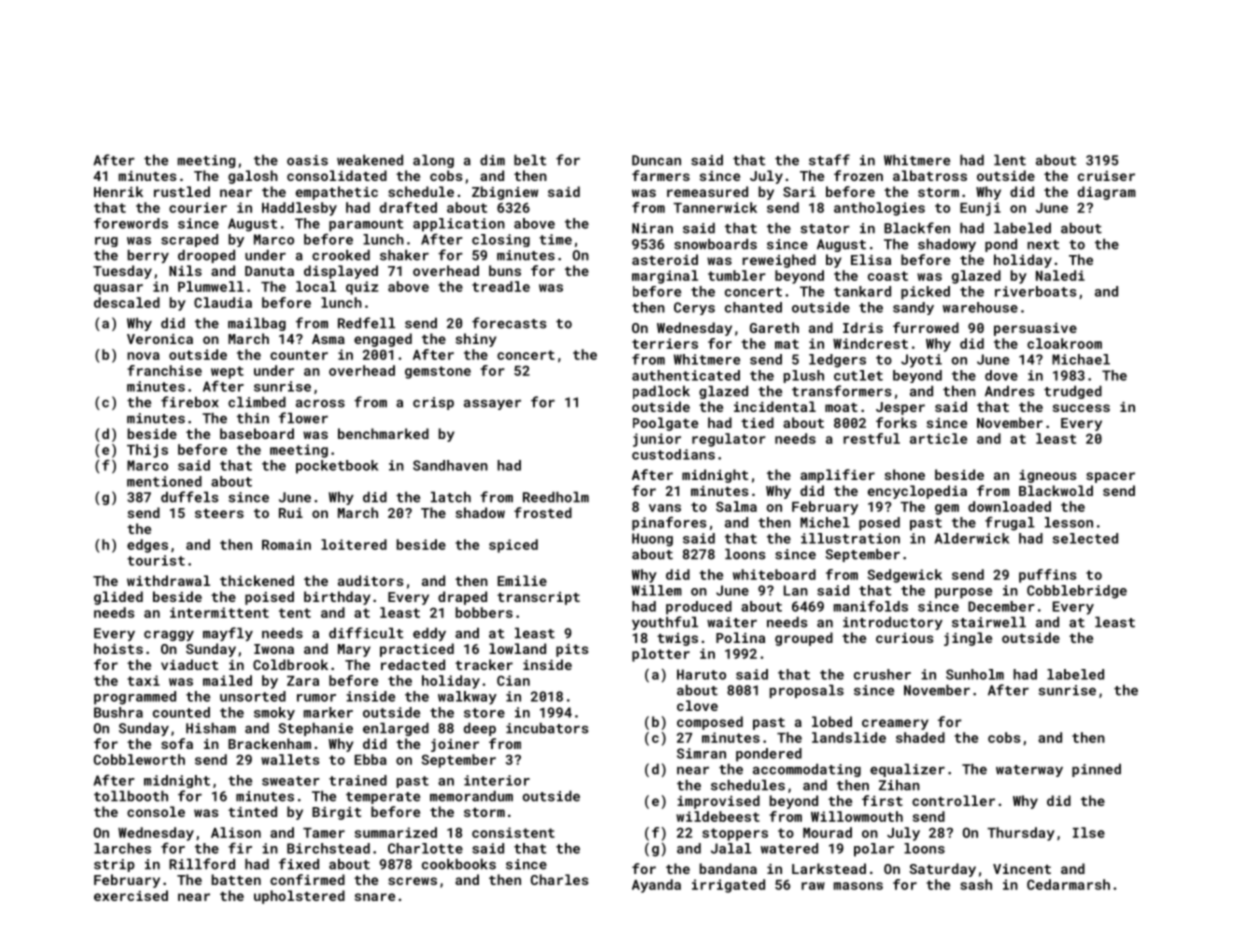  I want to click on exercised, so click(131, 895).
